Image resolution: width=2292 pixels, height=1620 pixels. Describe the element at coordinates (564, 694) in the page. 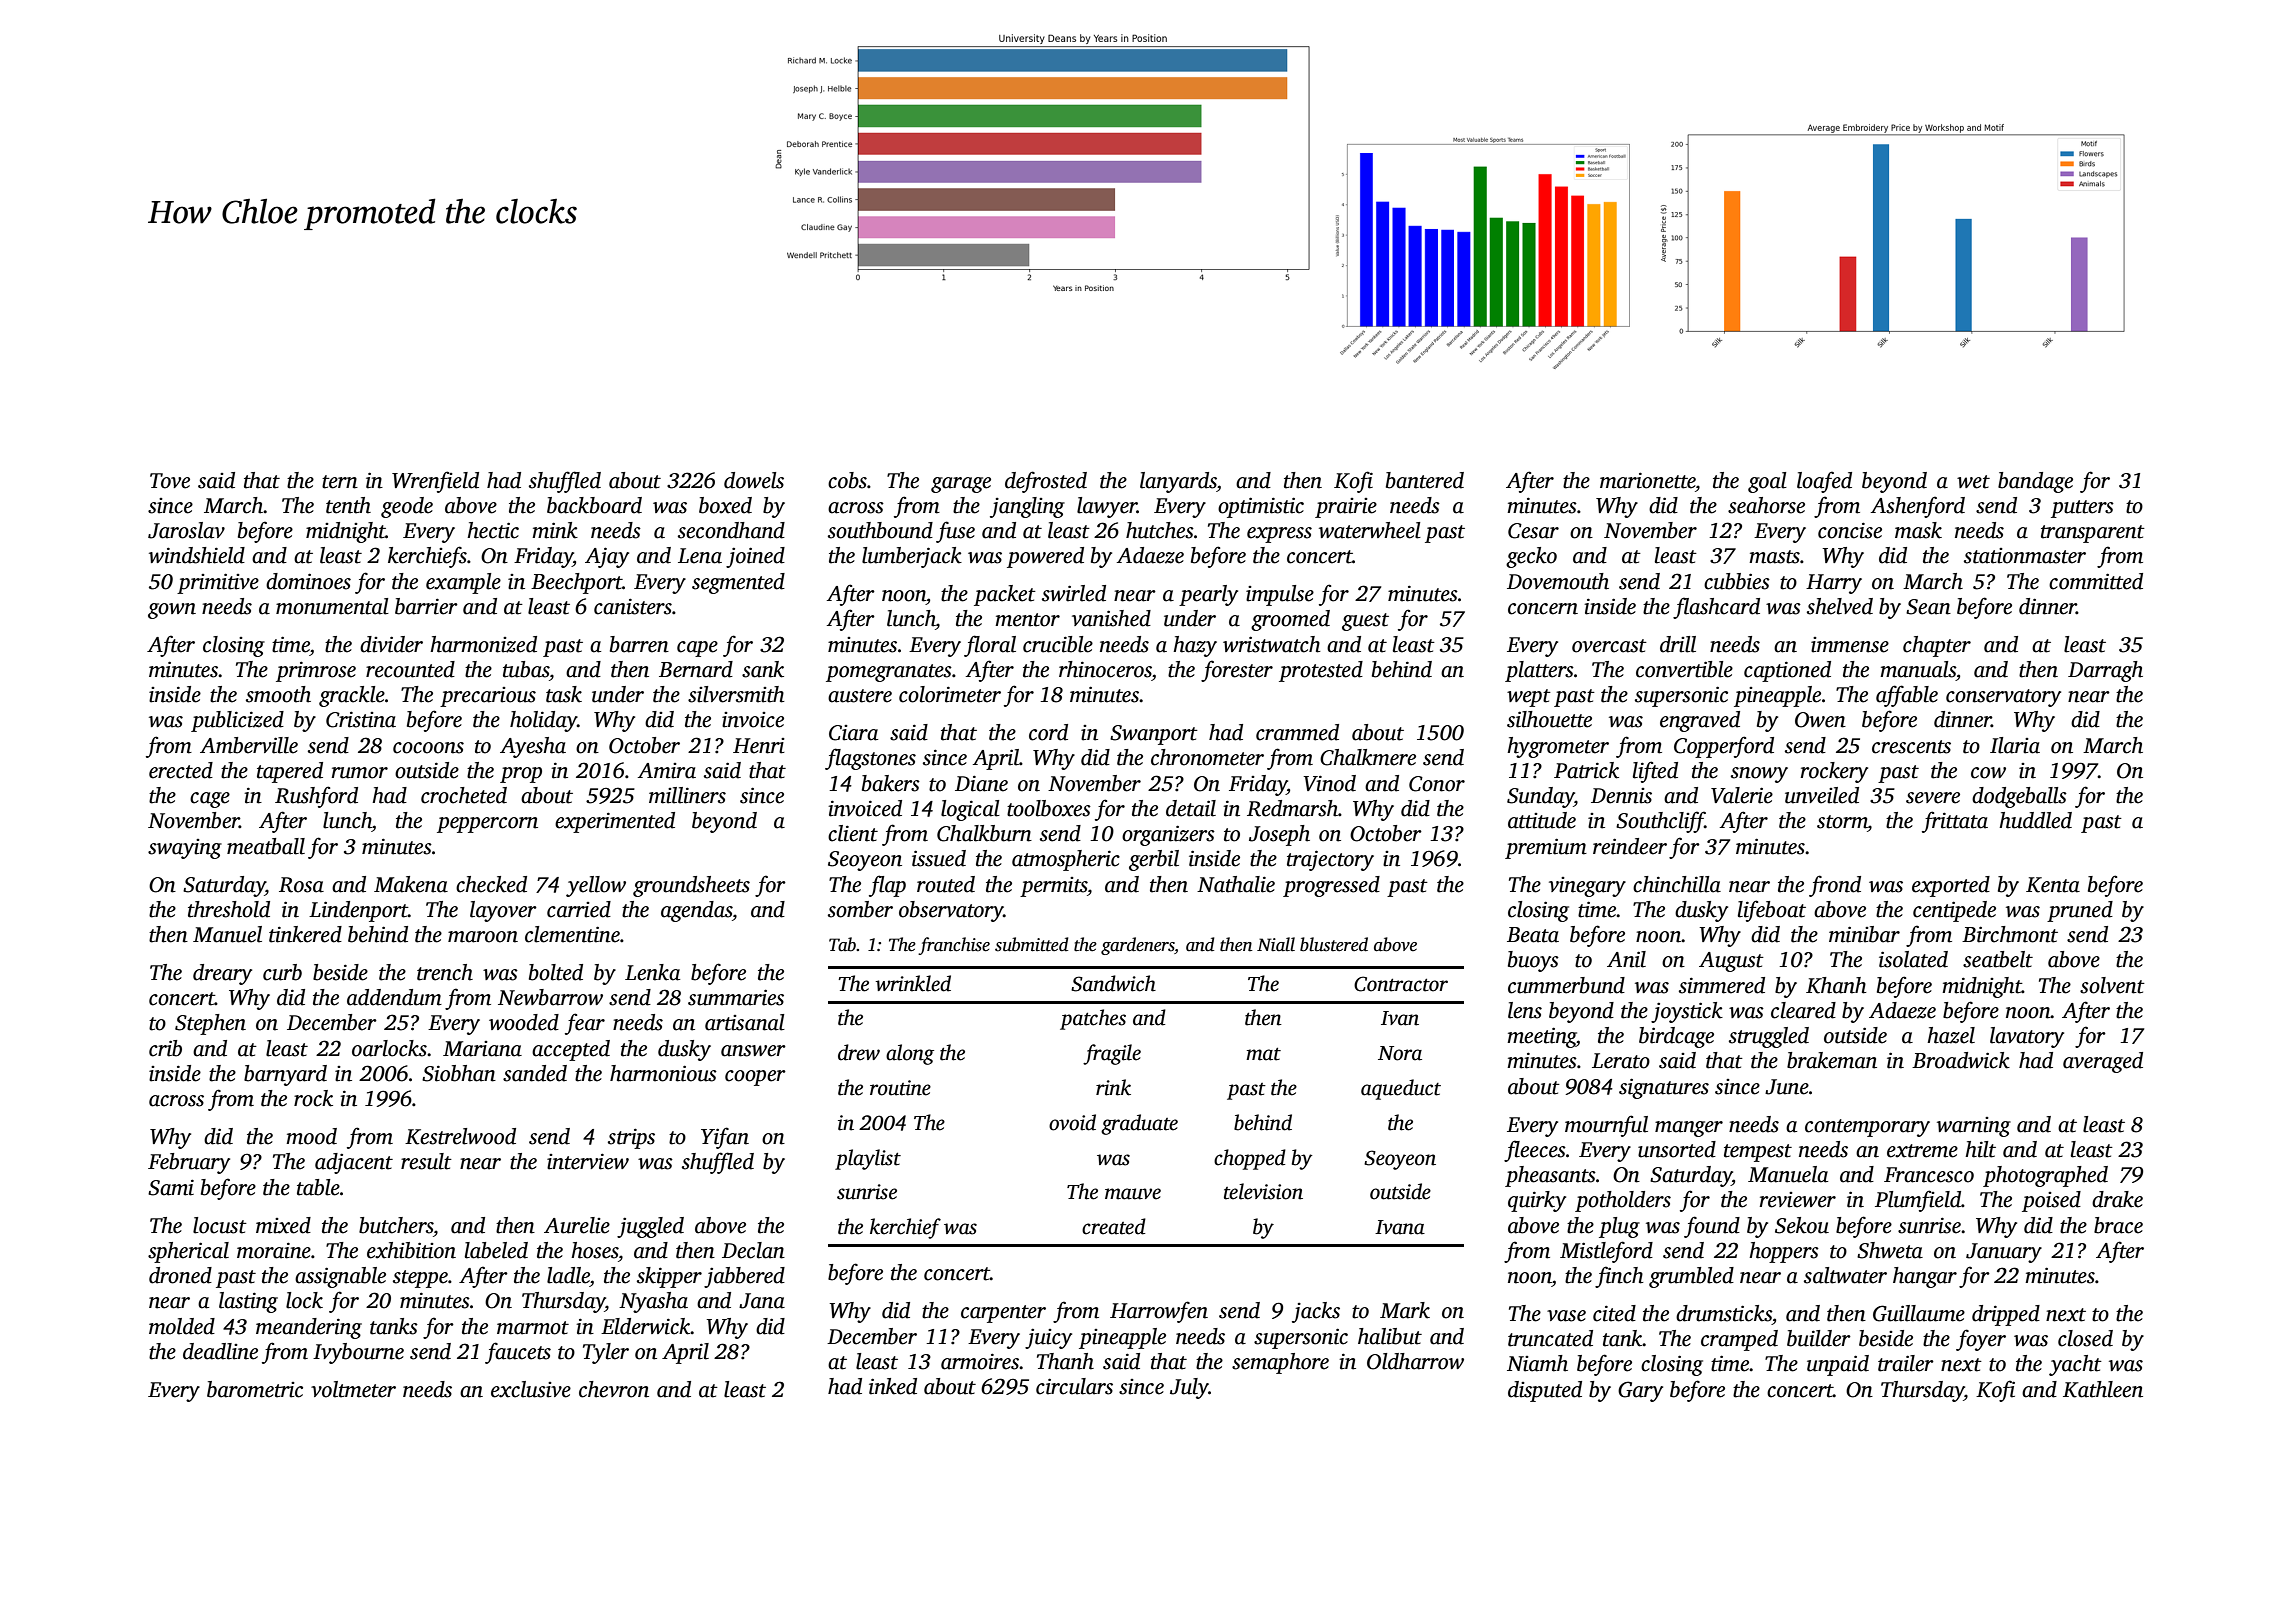

I see `task` at that location.
